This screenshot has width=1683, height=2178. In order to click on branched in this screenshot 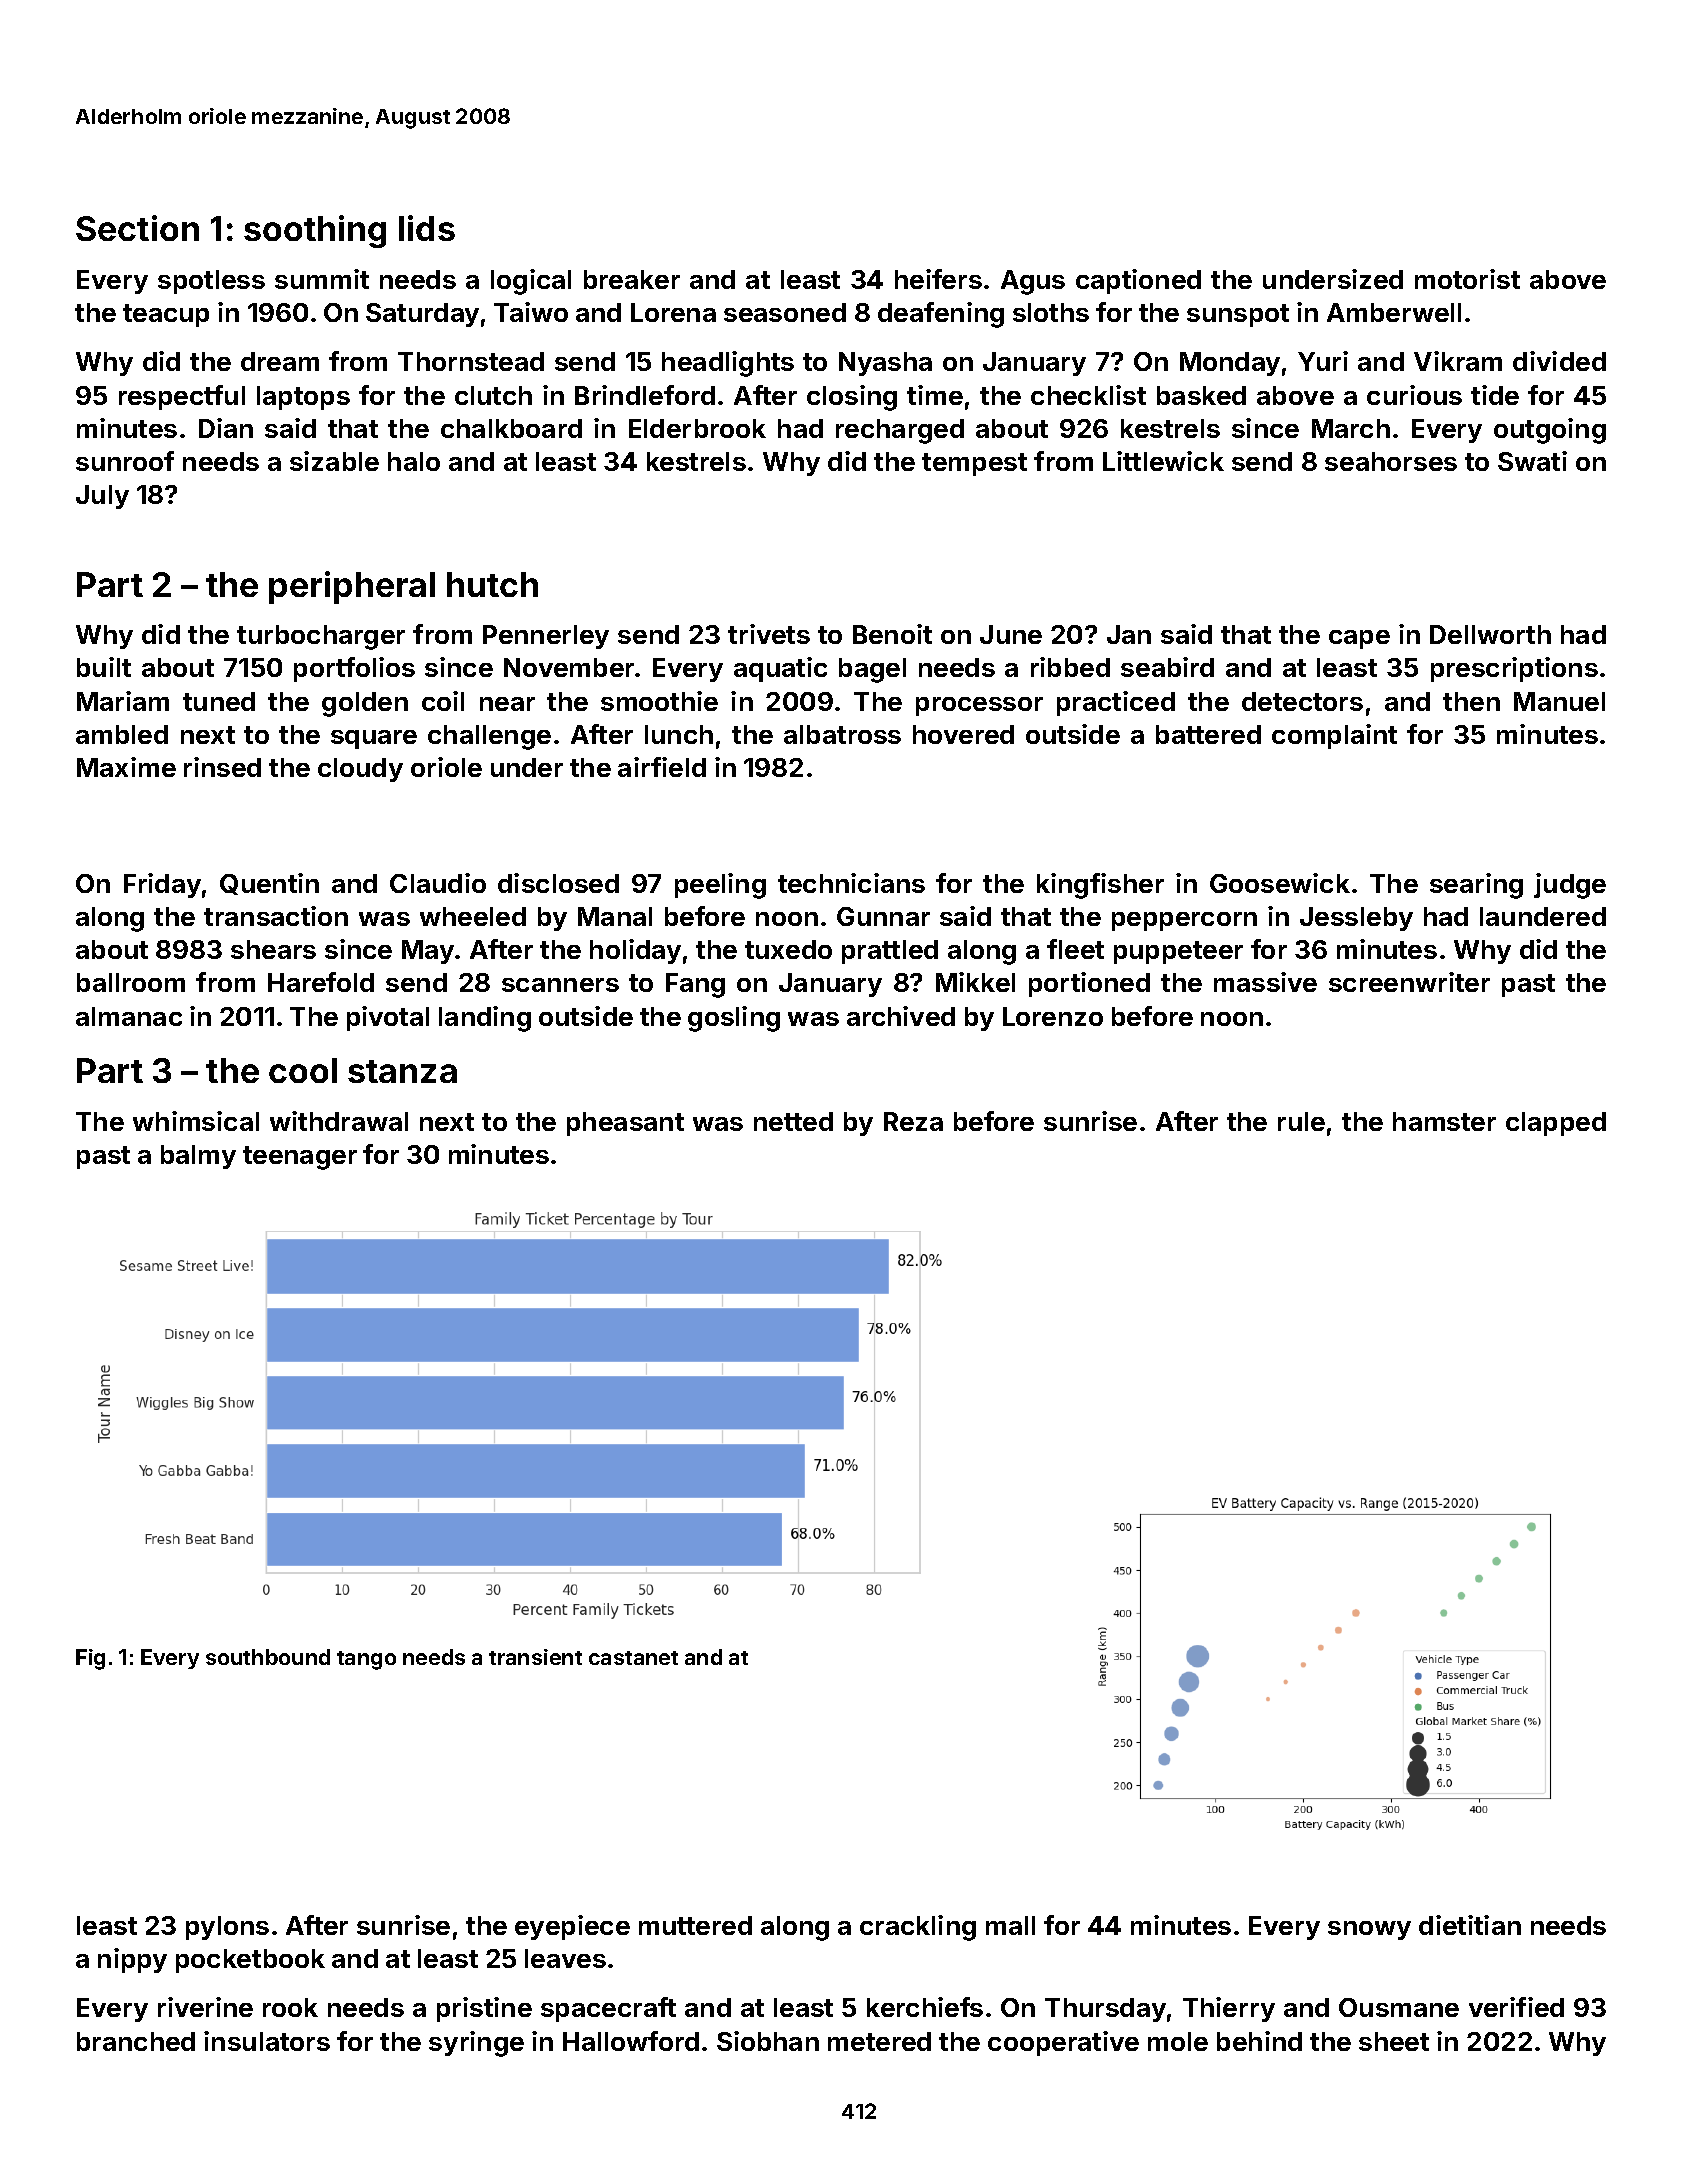, I will do `click(136, 2041)`.
